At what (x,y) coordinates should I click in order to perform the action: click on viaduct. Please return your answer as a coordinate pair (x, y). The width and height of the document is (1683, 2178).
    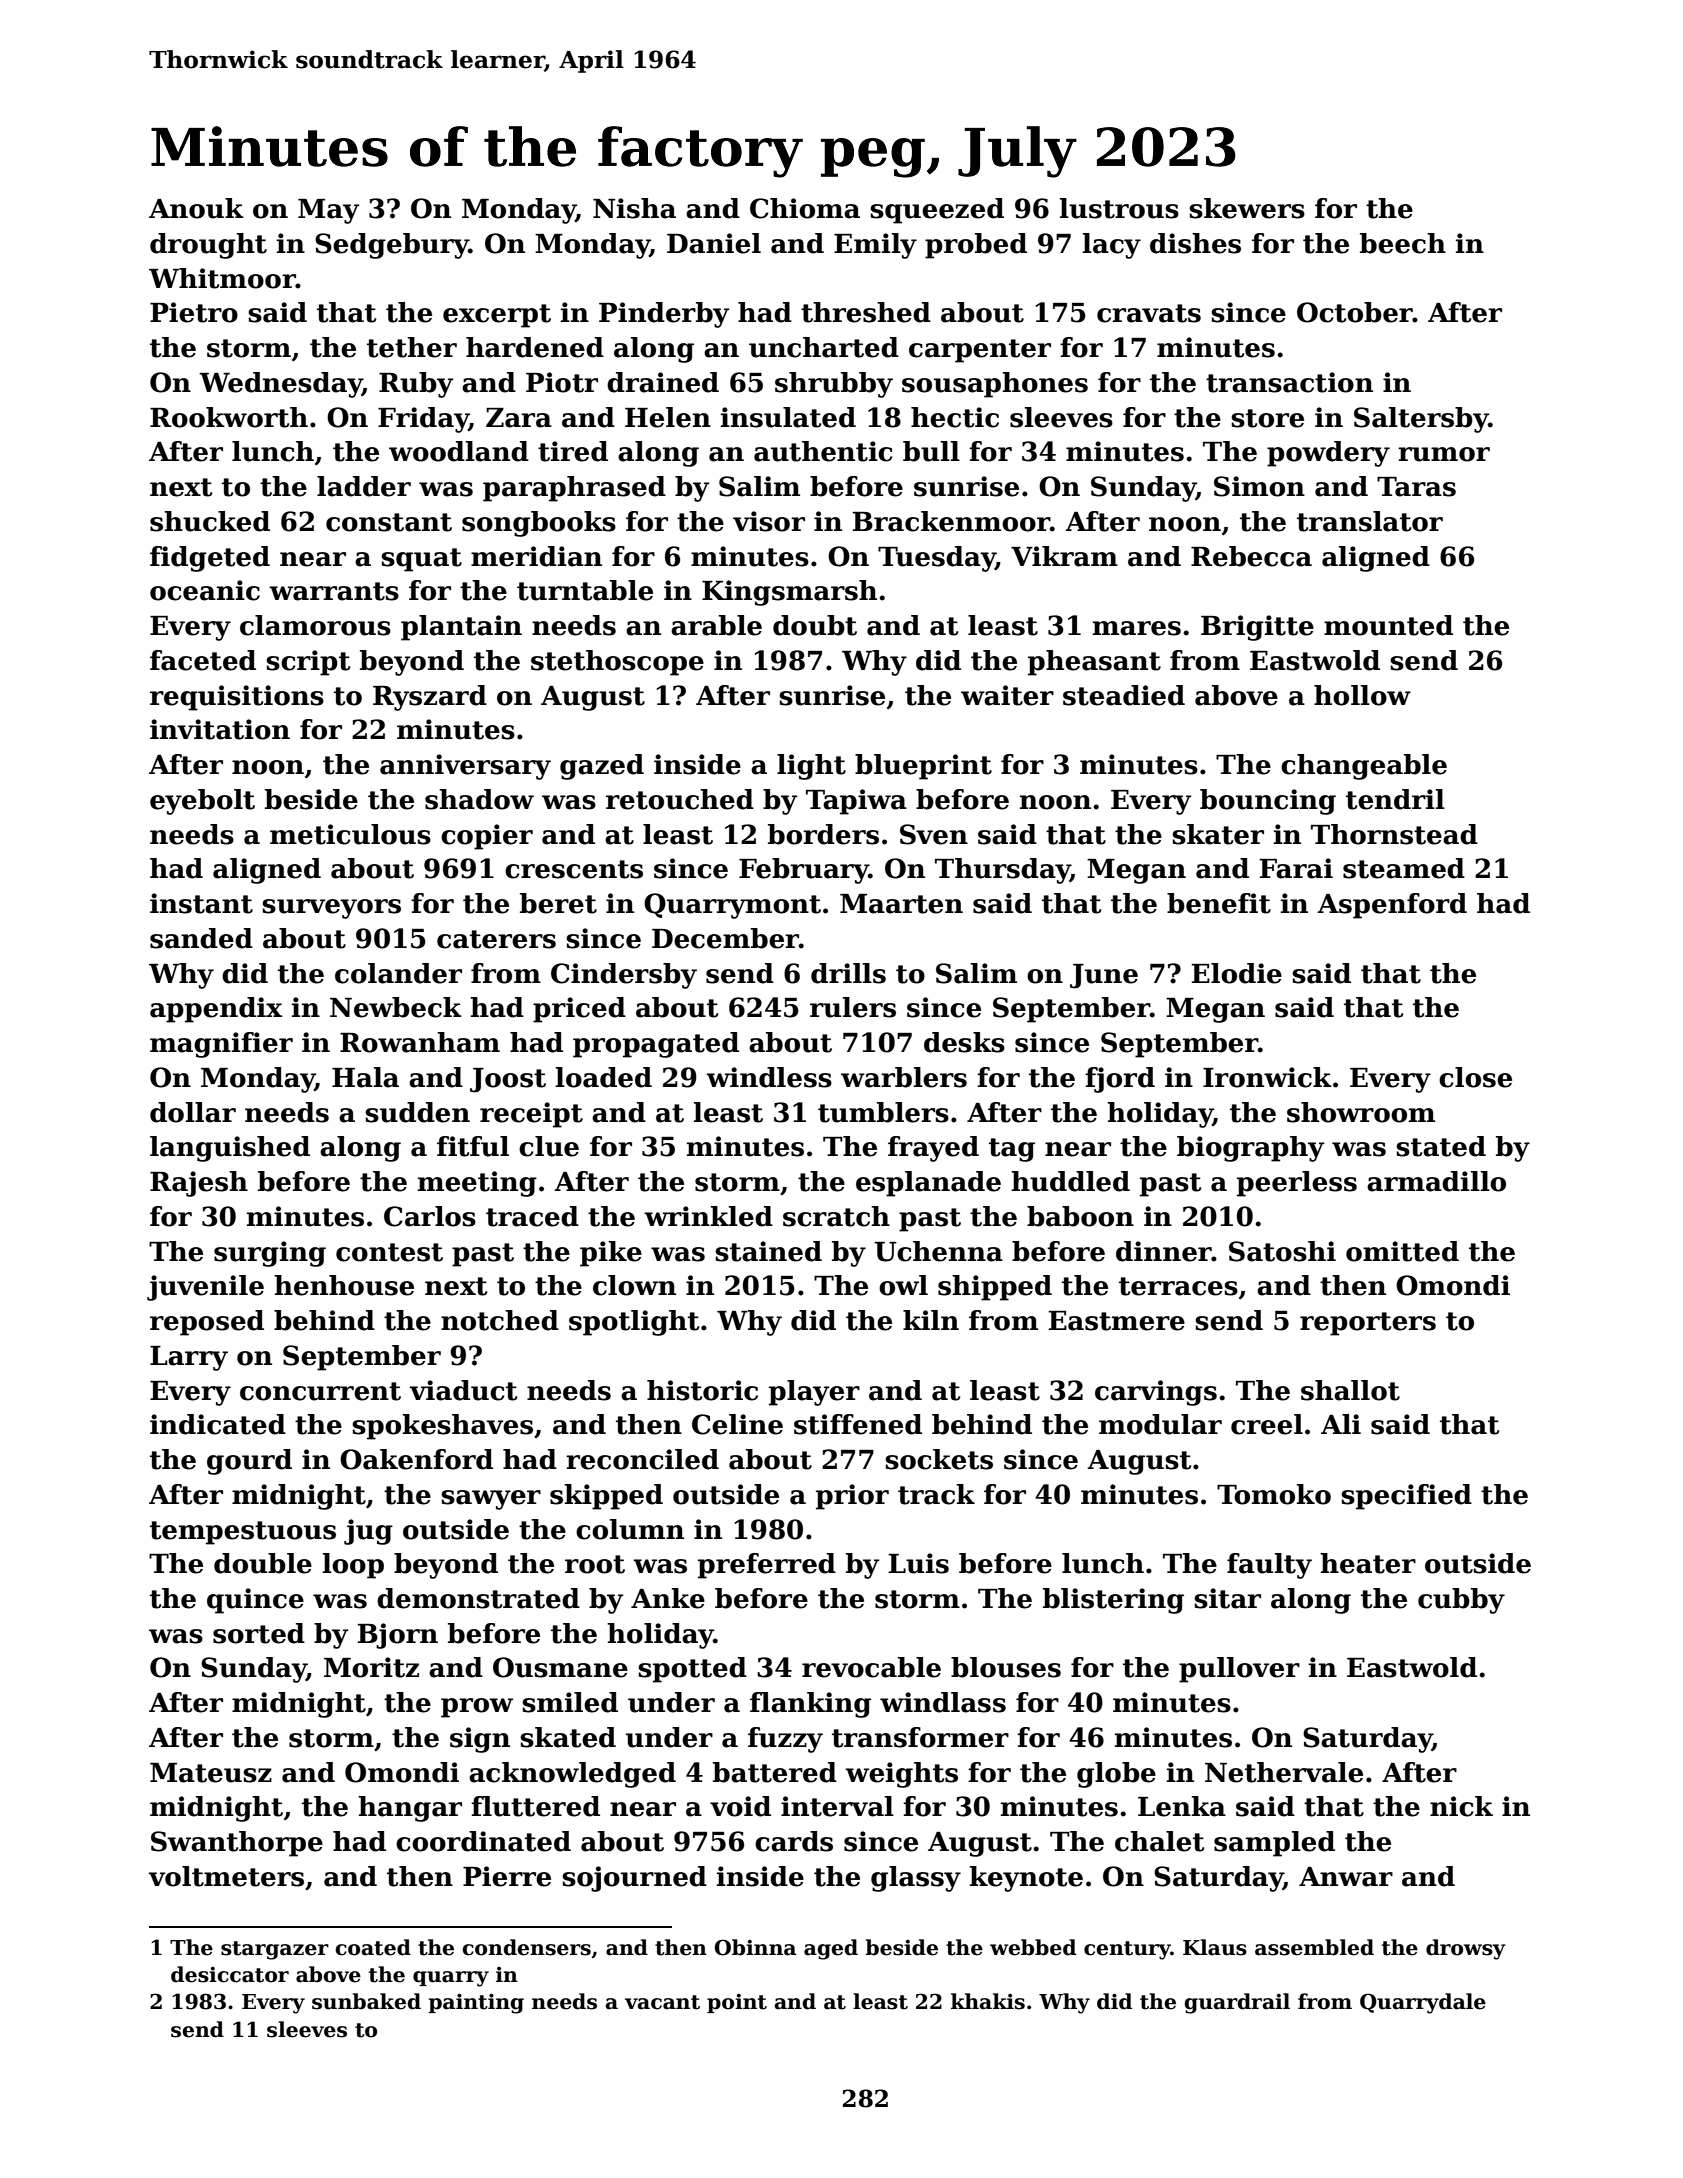
    Looking at the image, I should click on (463, 1390).
